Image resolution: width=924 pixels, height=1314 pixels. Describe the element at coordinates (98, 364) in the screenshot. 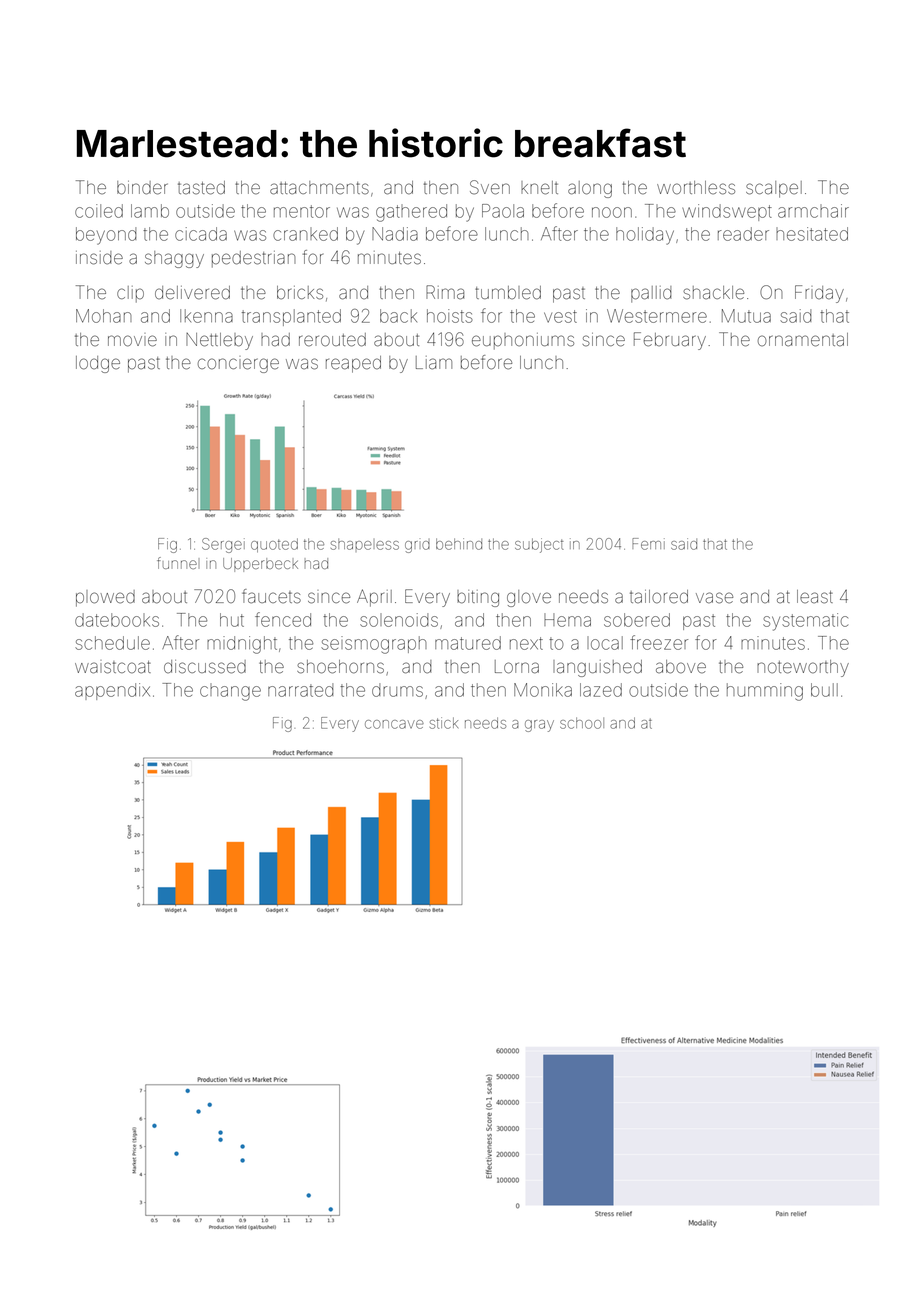

I see `lodge` at that location.
